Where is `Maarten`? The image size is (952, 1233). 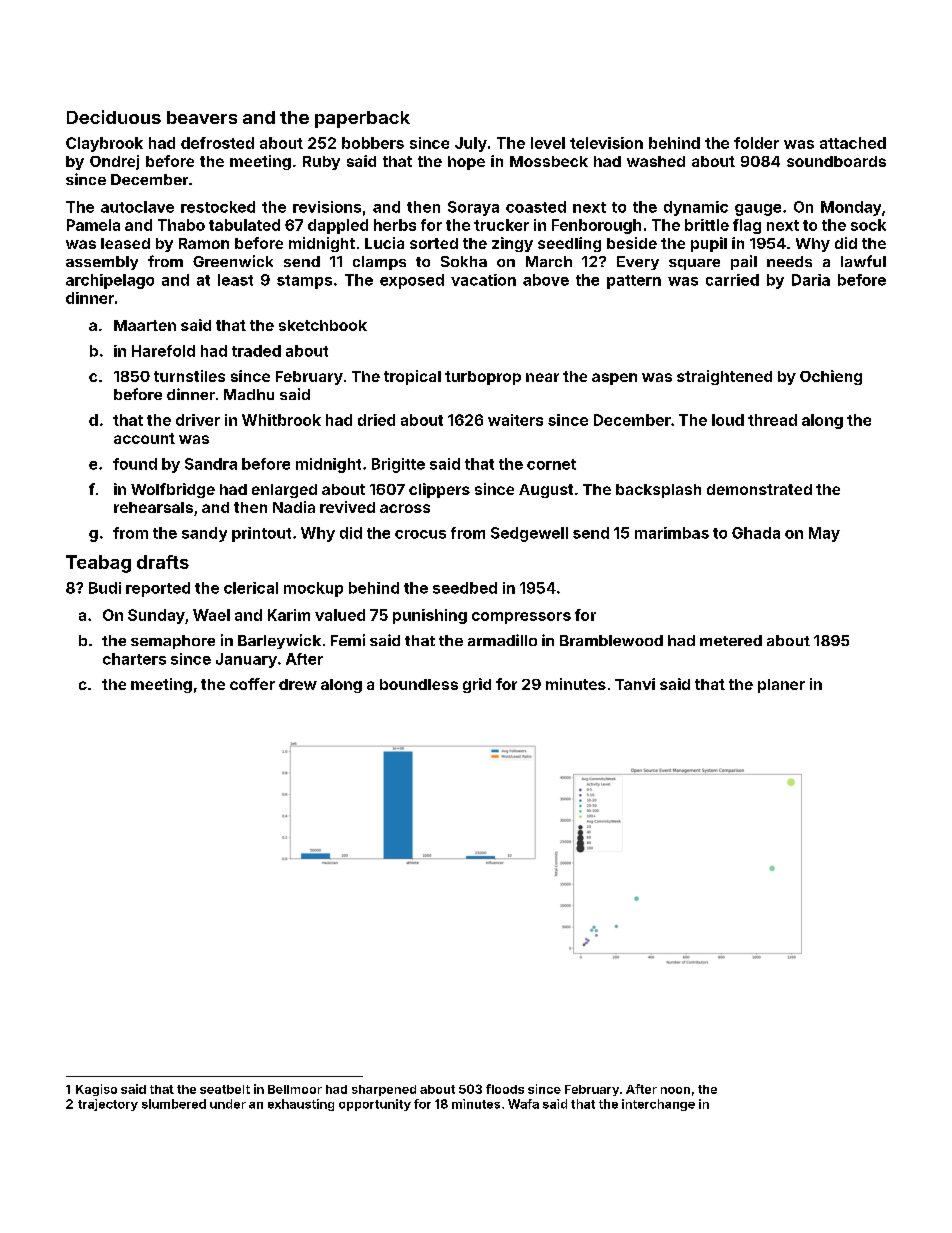 Maarten is located at coordinates (145, 325).
